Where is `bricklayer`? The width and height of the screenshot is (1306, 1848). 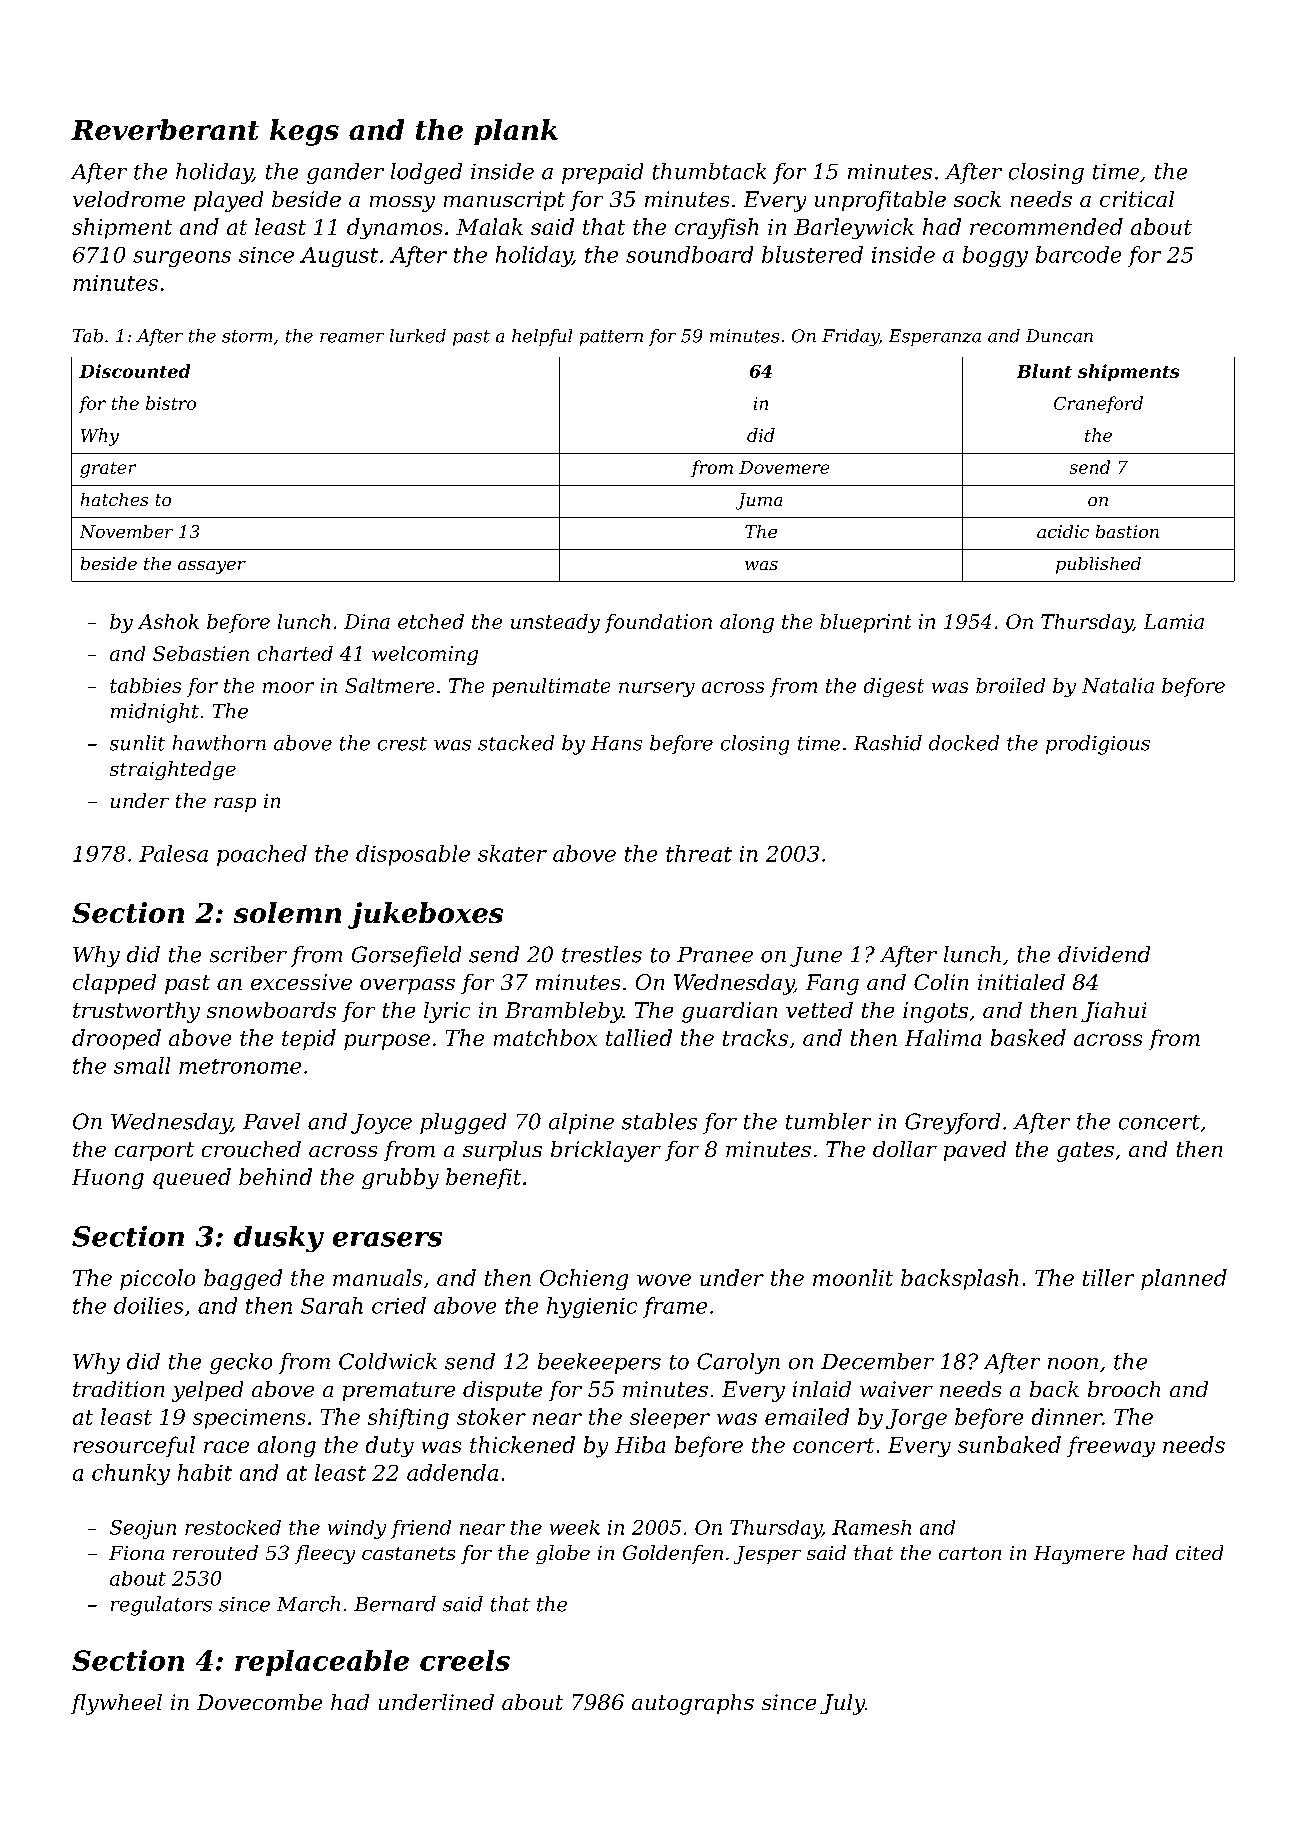
bricklayer is located at coordinates (606, 1151).
